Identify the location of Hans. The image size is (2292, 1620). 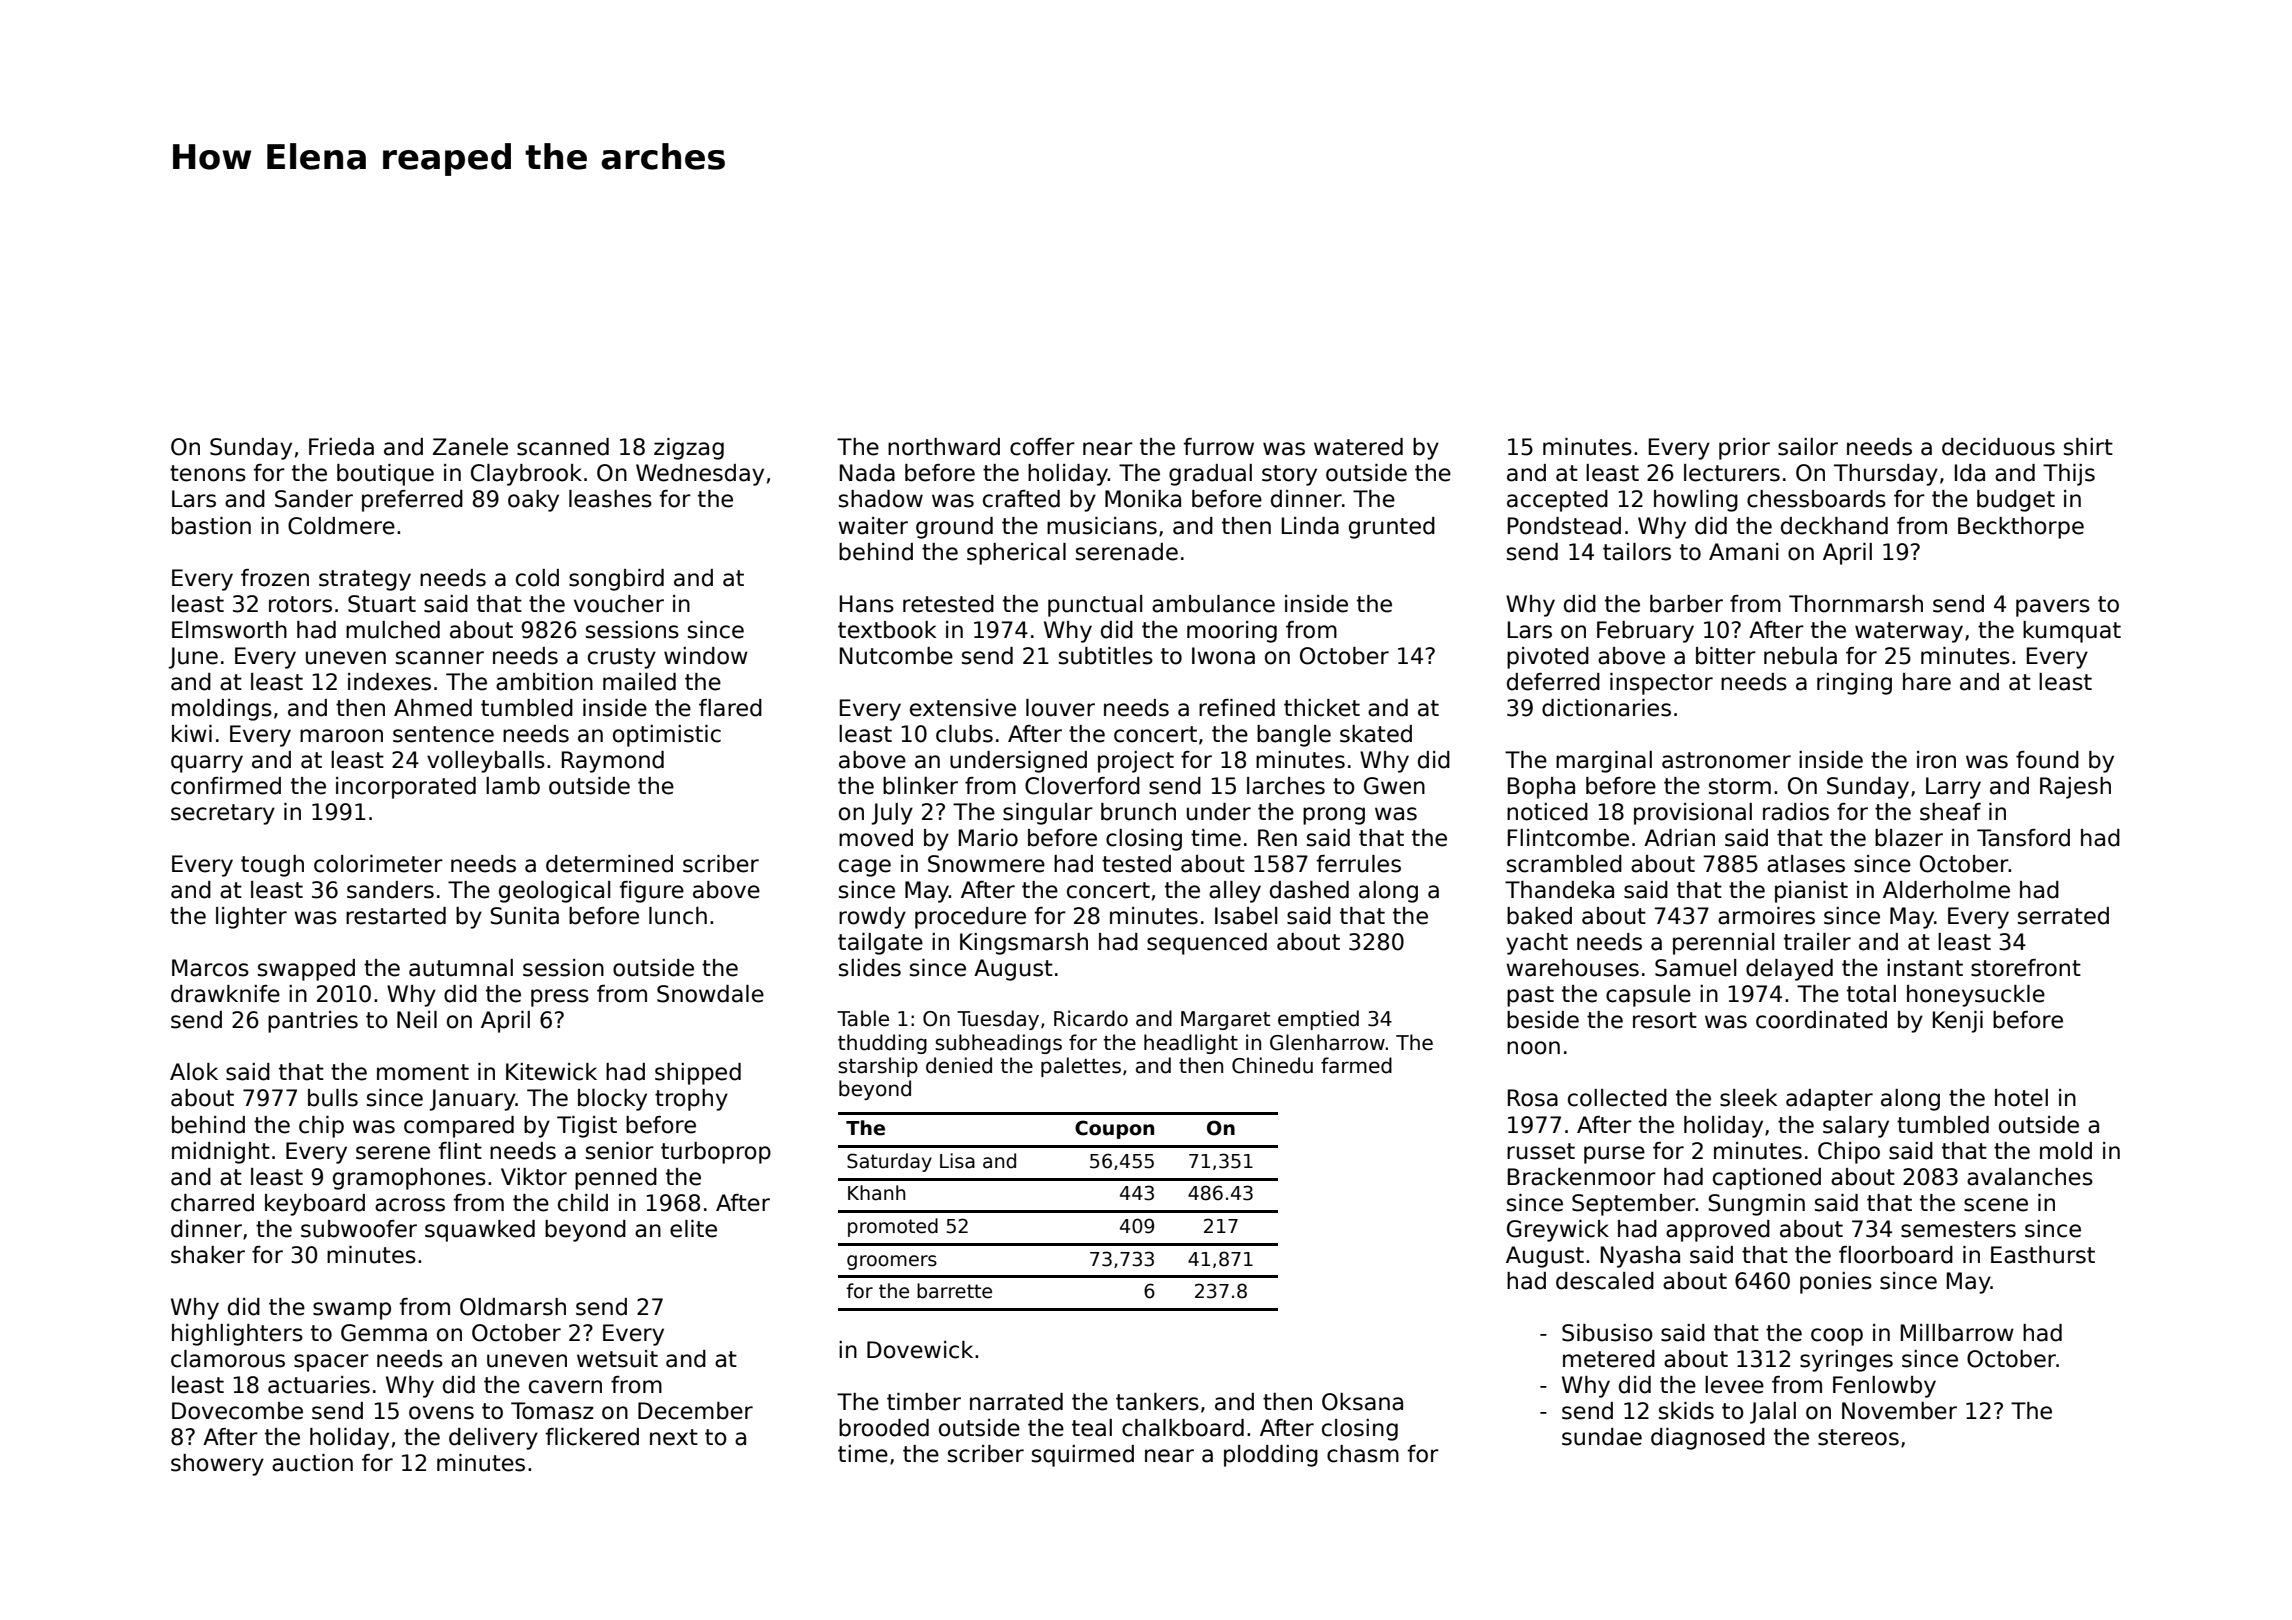
(867, 604).
